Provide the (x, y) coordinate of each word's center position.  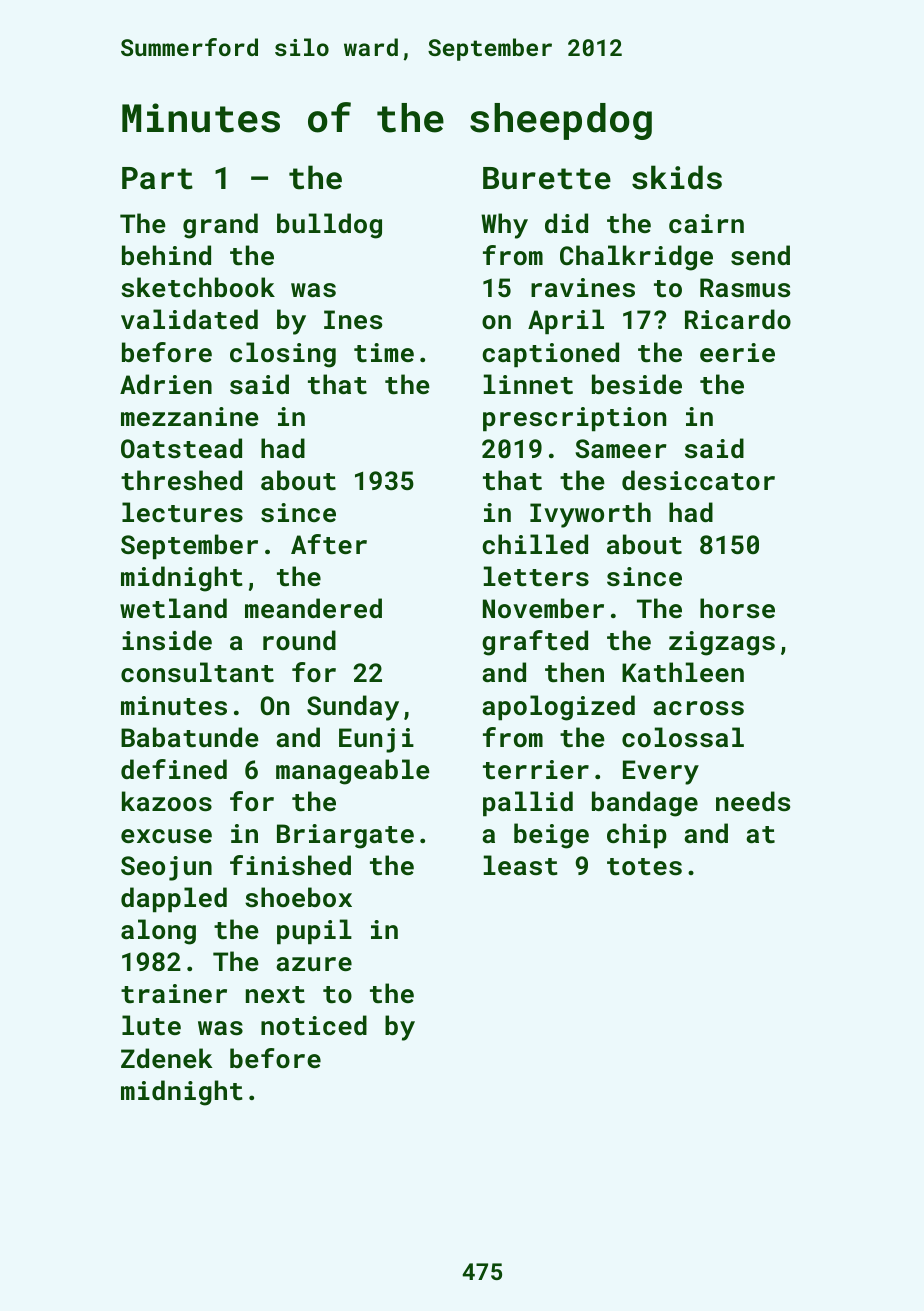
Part (157, 178)
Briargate (345, 836)
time (384, 353)
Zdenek (167, 1058)
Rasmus (745, 288)
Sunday (353, 708)
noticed (314, 1025)
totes (644, 867)
